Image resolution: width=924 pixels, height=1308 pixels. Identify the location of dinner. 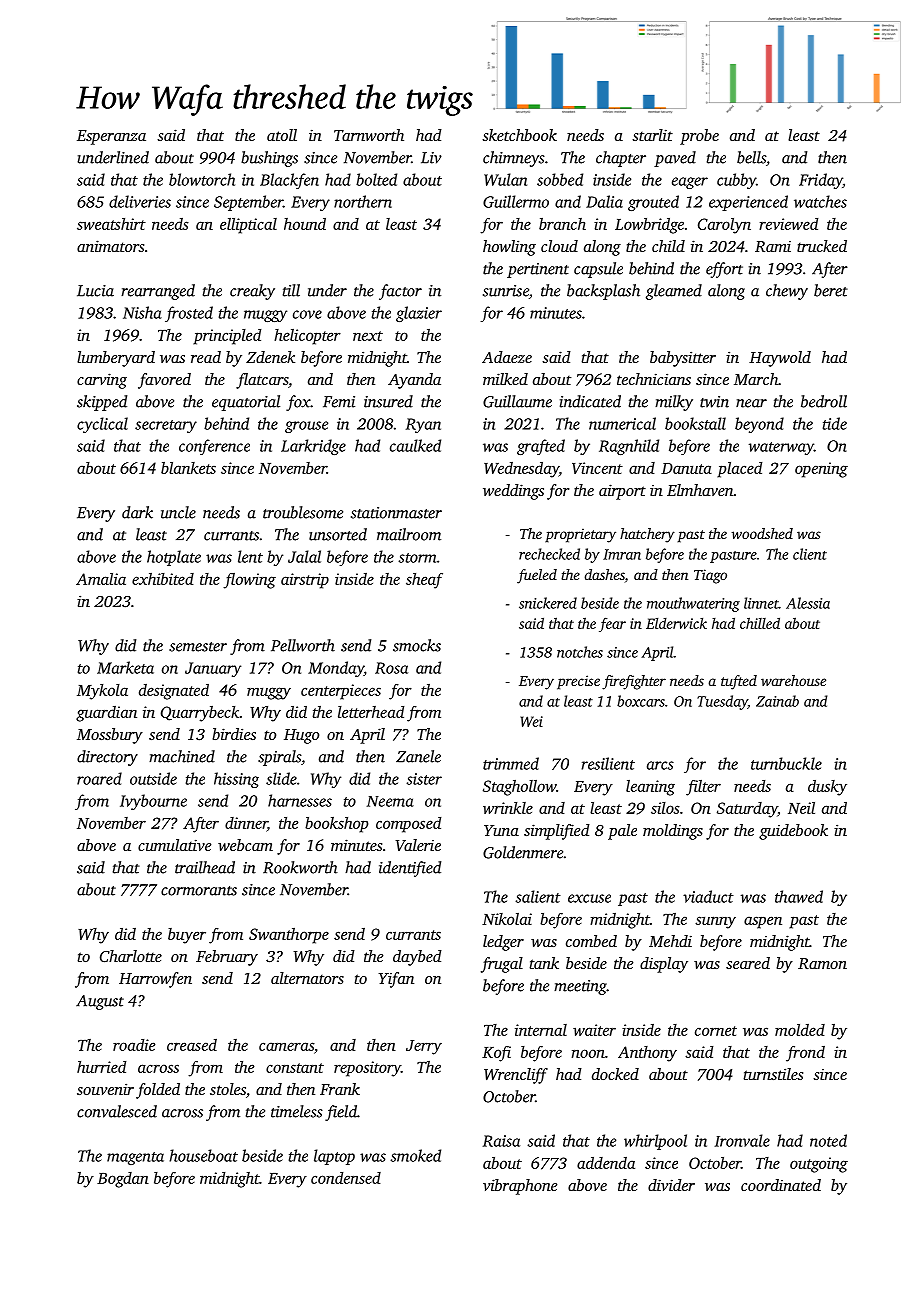
(246, 824).
